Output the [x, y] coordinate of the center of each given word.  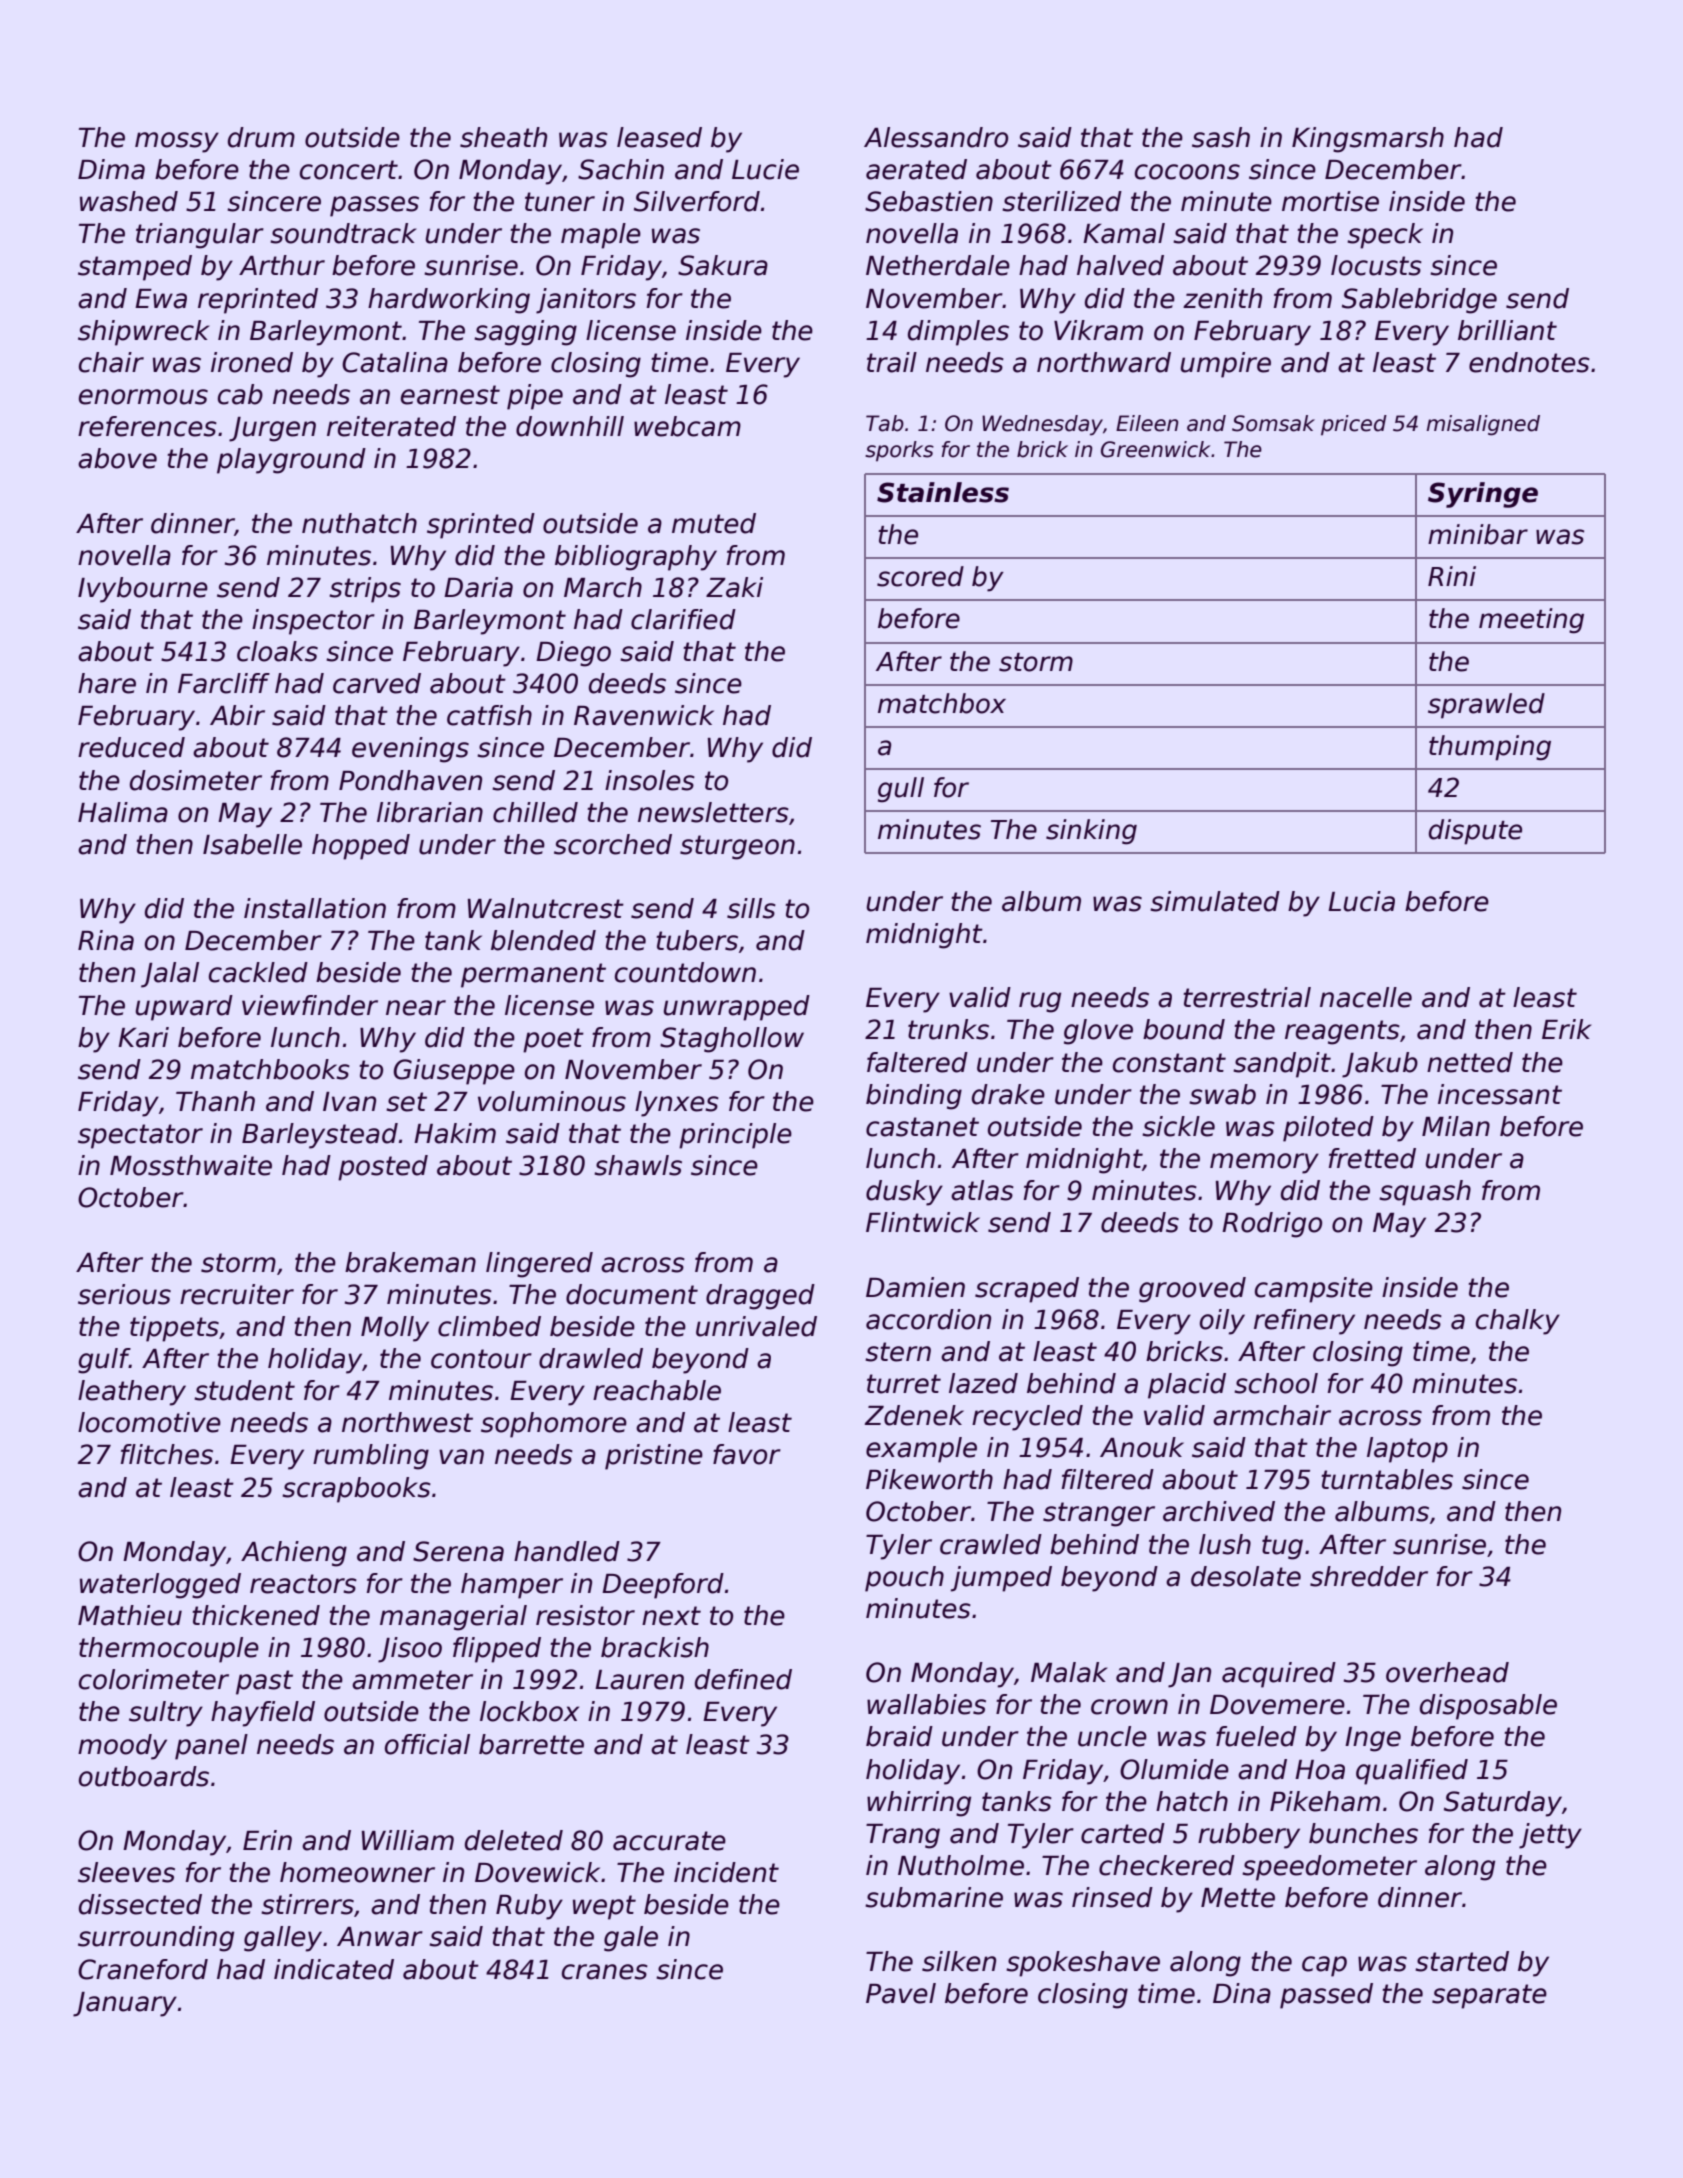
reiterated [391, 426]
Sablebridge [1419, 301]
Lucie [765, 169]
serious [124, 1294]
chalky [1518, 1322]
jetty [1550, 1836]
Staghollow [732, 1040]
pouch [904, 1579]
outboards [144, 1776]
